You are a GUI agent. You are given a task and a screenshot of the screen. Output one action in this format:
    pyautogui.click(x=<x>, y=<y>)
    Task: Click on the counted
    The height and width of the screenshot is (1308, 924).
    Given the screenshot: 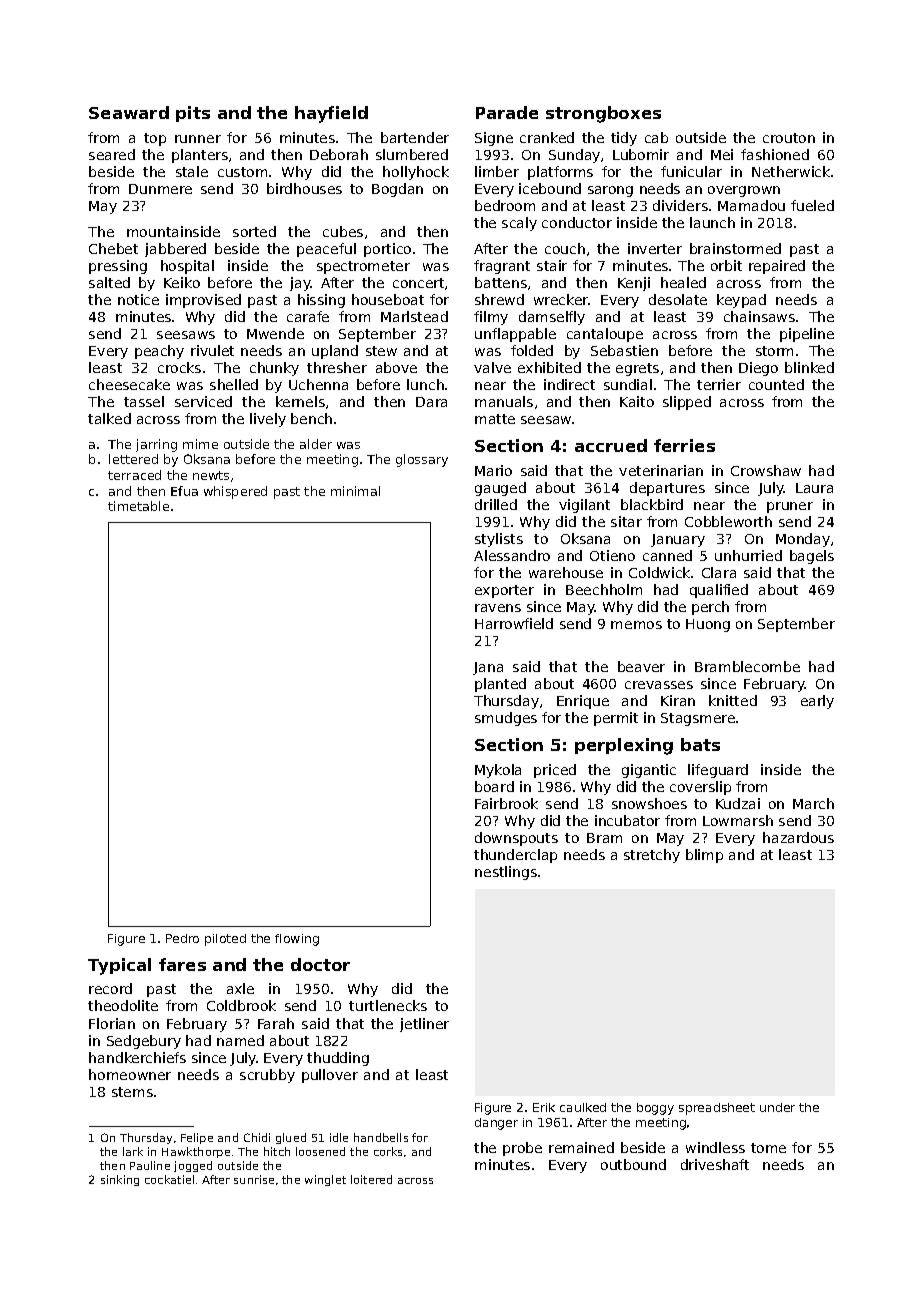 What is the action you would take?
    pyautogui.click(x=776, y=384)
